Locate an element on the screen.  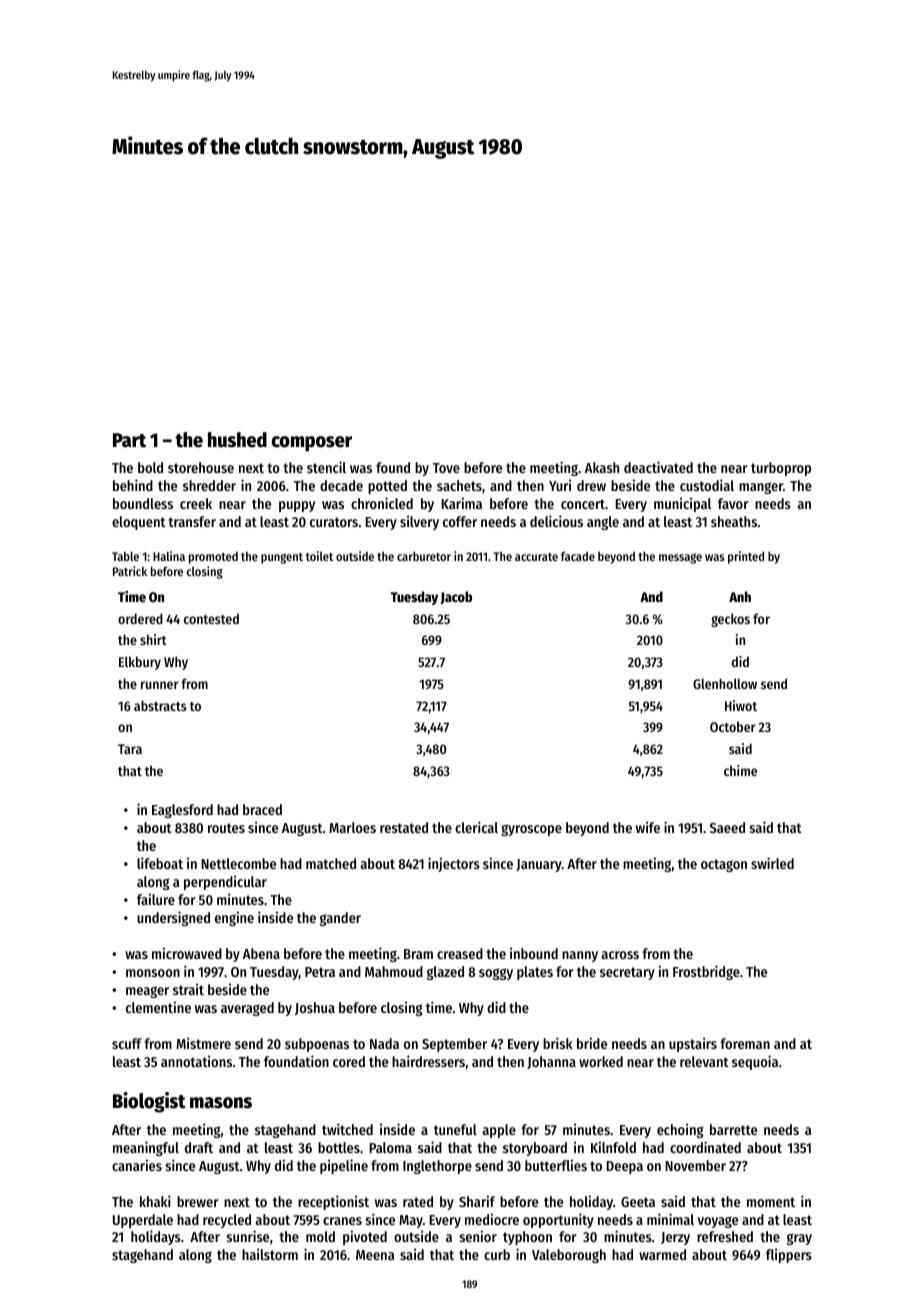
Part is located at coordinates (129, 440).
